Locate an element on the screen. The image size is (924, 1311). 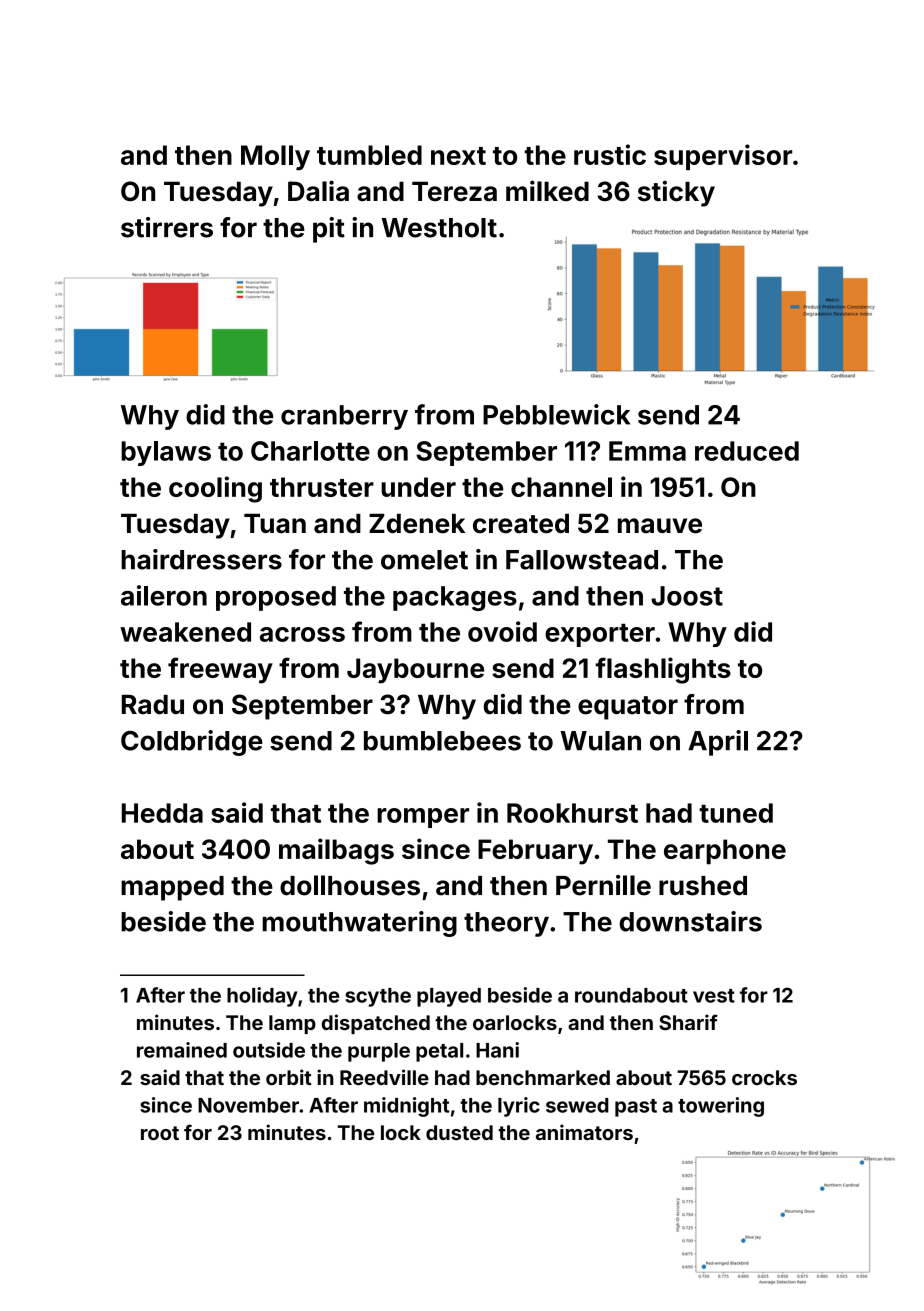
sticky is located at coordinates (676, 193).
